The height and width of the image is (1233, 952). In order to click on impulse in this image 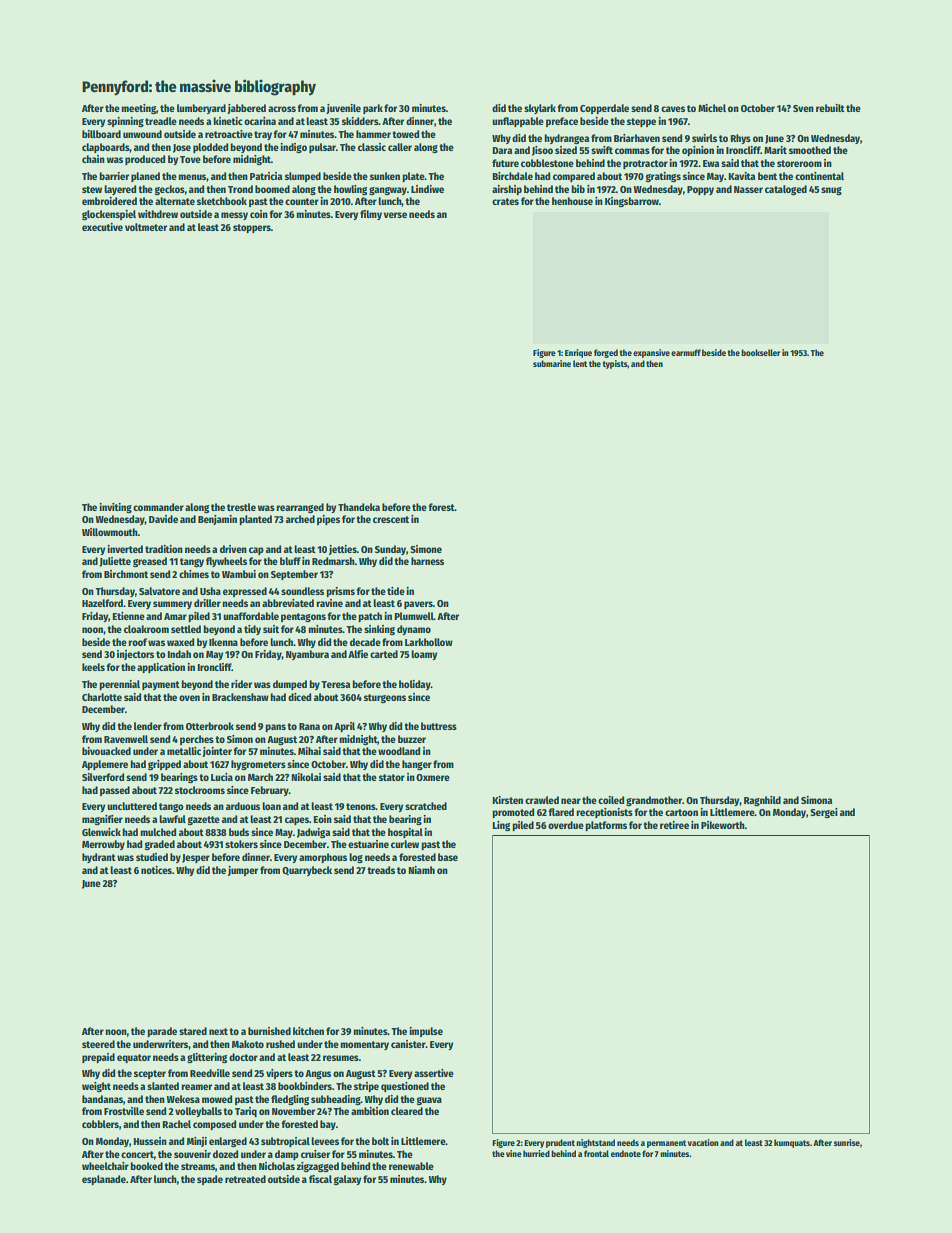, I will do `click(426, 1032)`.
